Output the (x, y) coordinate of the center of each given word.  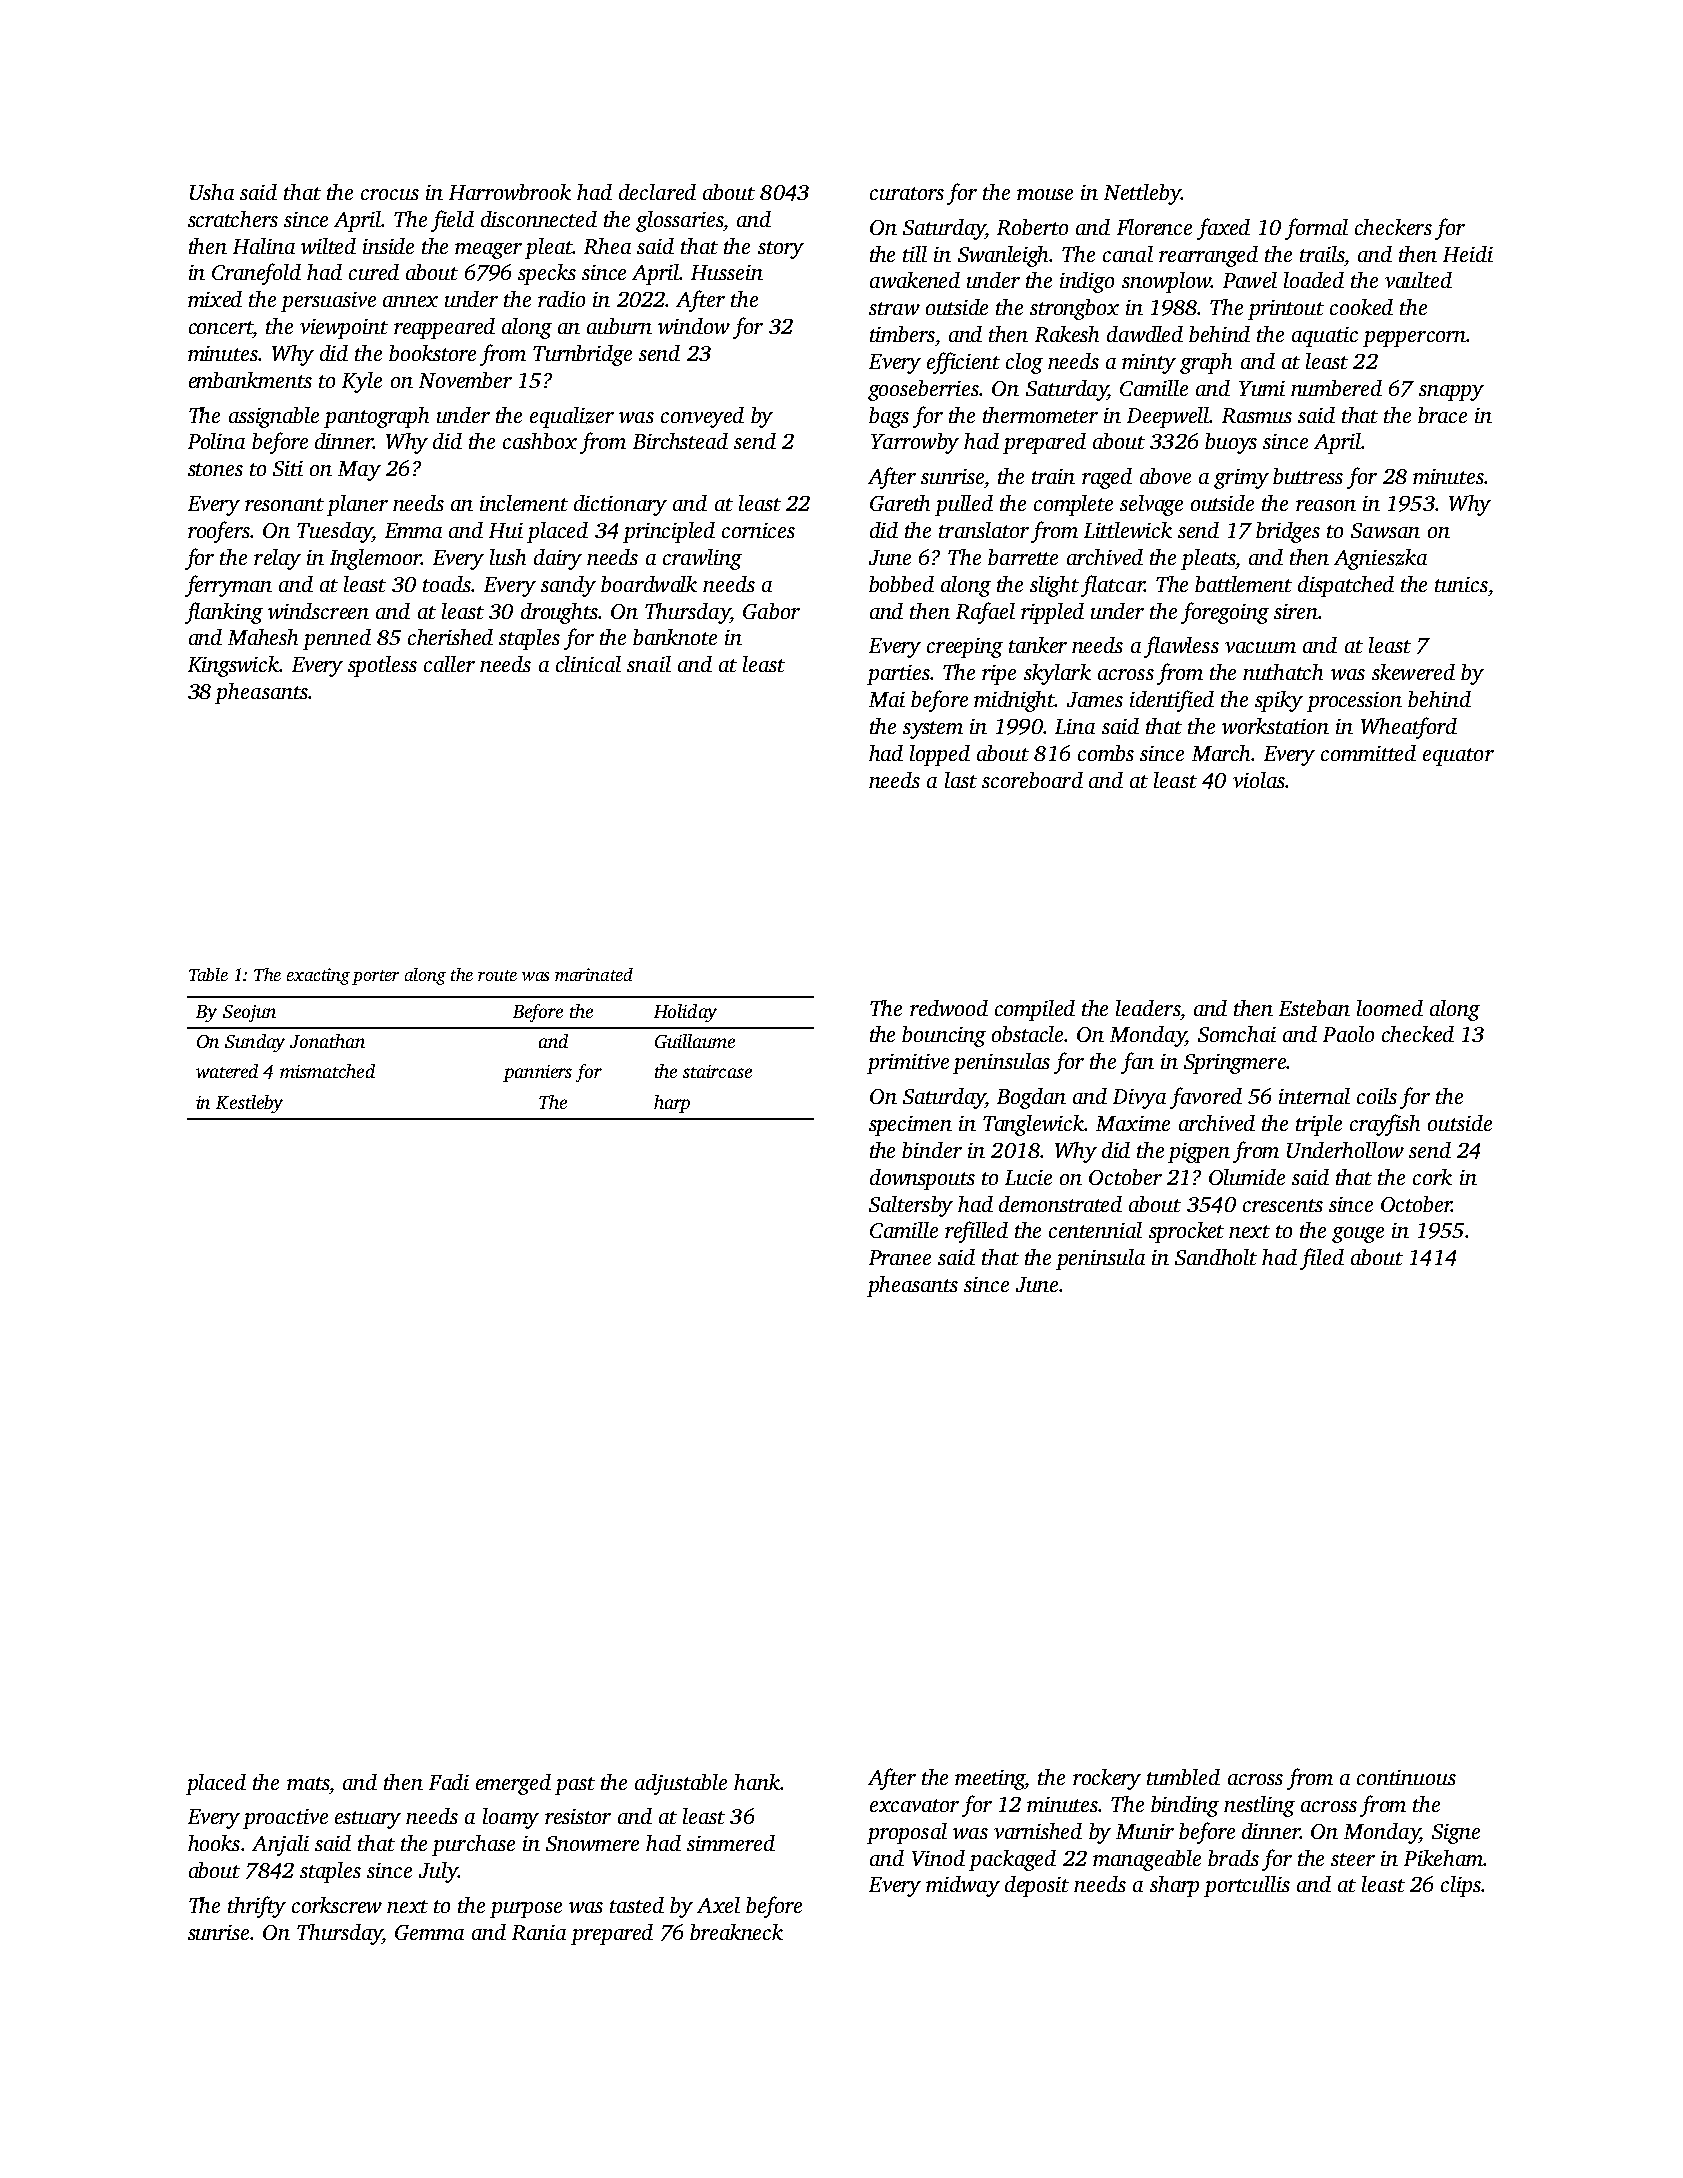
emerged (513, 1784)
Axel (718, 1905)
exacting (318, 976)
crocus (390, 194)
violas (1259, 780)
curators (907, 193)
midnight (1014, 701)
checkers (1393, 227)
